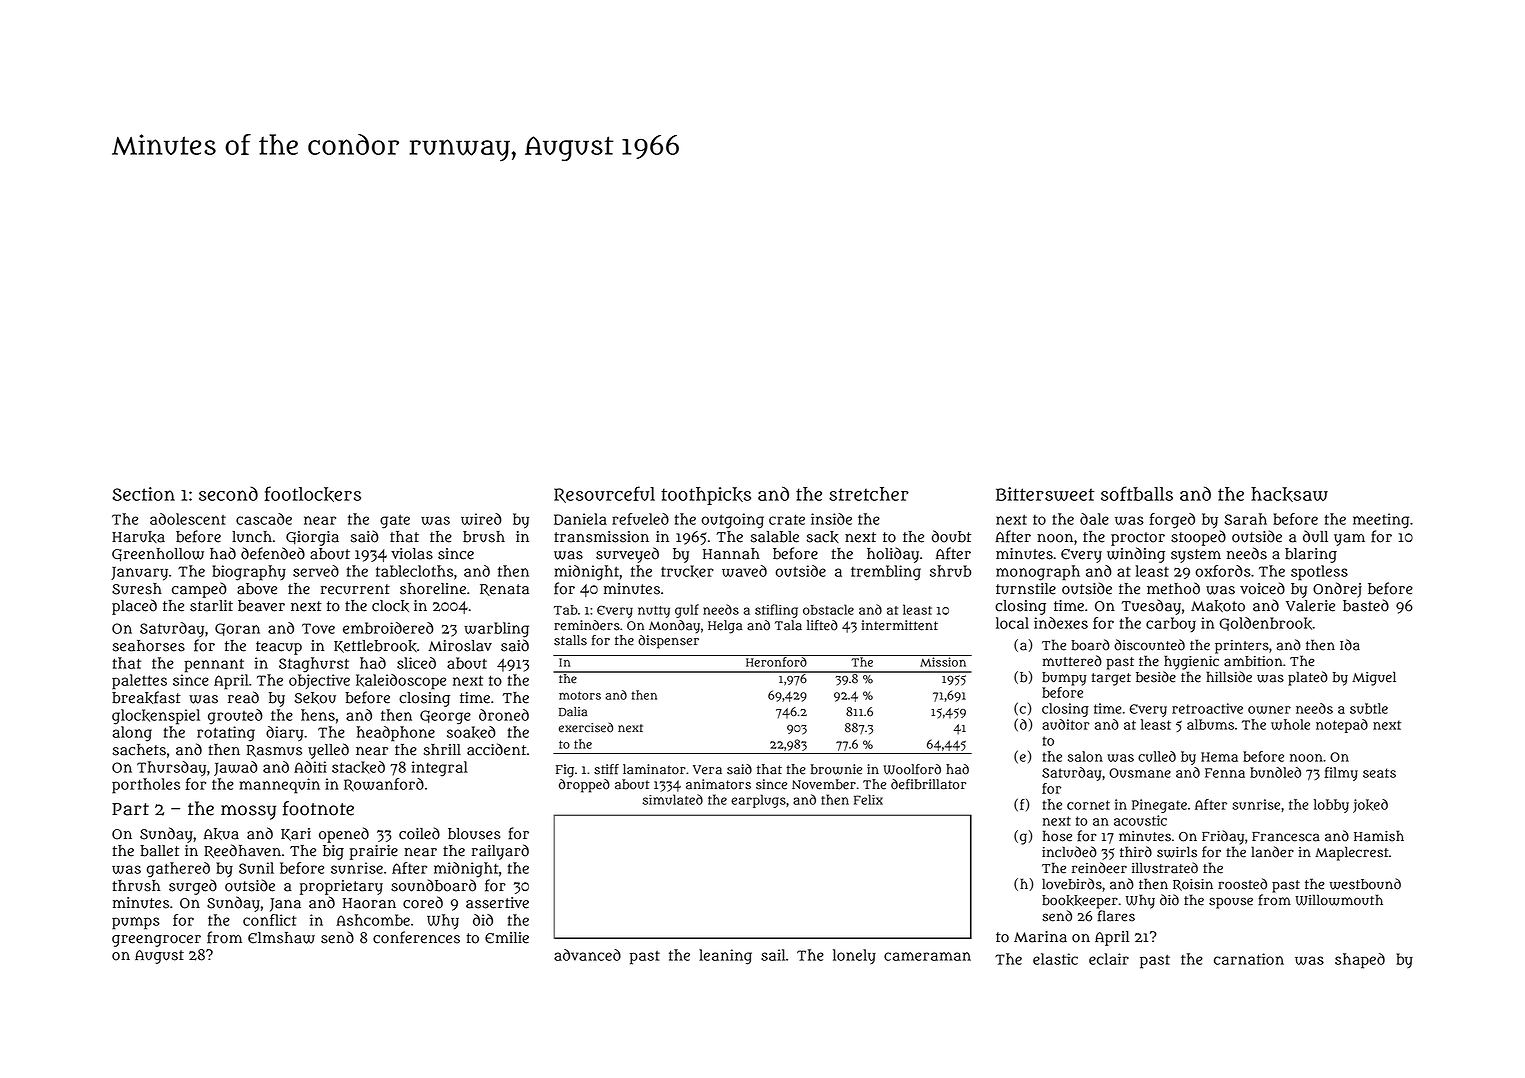 The height and width of the screenshot is (1078, 1525). What do you see at coordinates (604, 494) in the screenshot?
I see `Resourceful` at bounding box center [604, 494].
